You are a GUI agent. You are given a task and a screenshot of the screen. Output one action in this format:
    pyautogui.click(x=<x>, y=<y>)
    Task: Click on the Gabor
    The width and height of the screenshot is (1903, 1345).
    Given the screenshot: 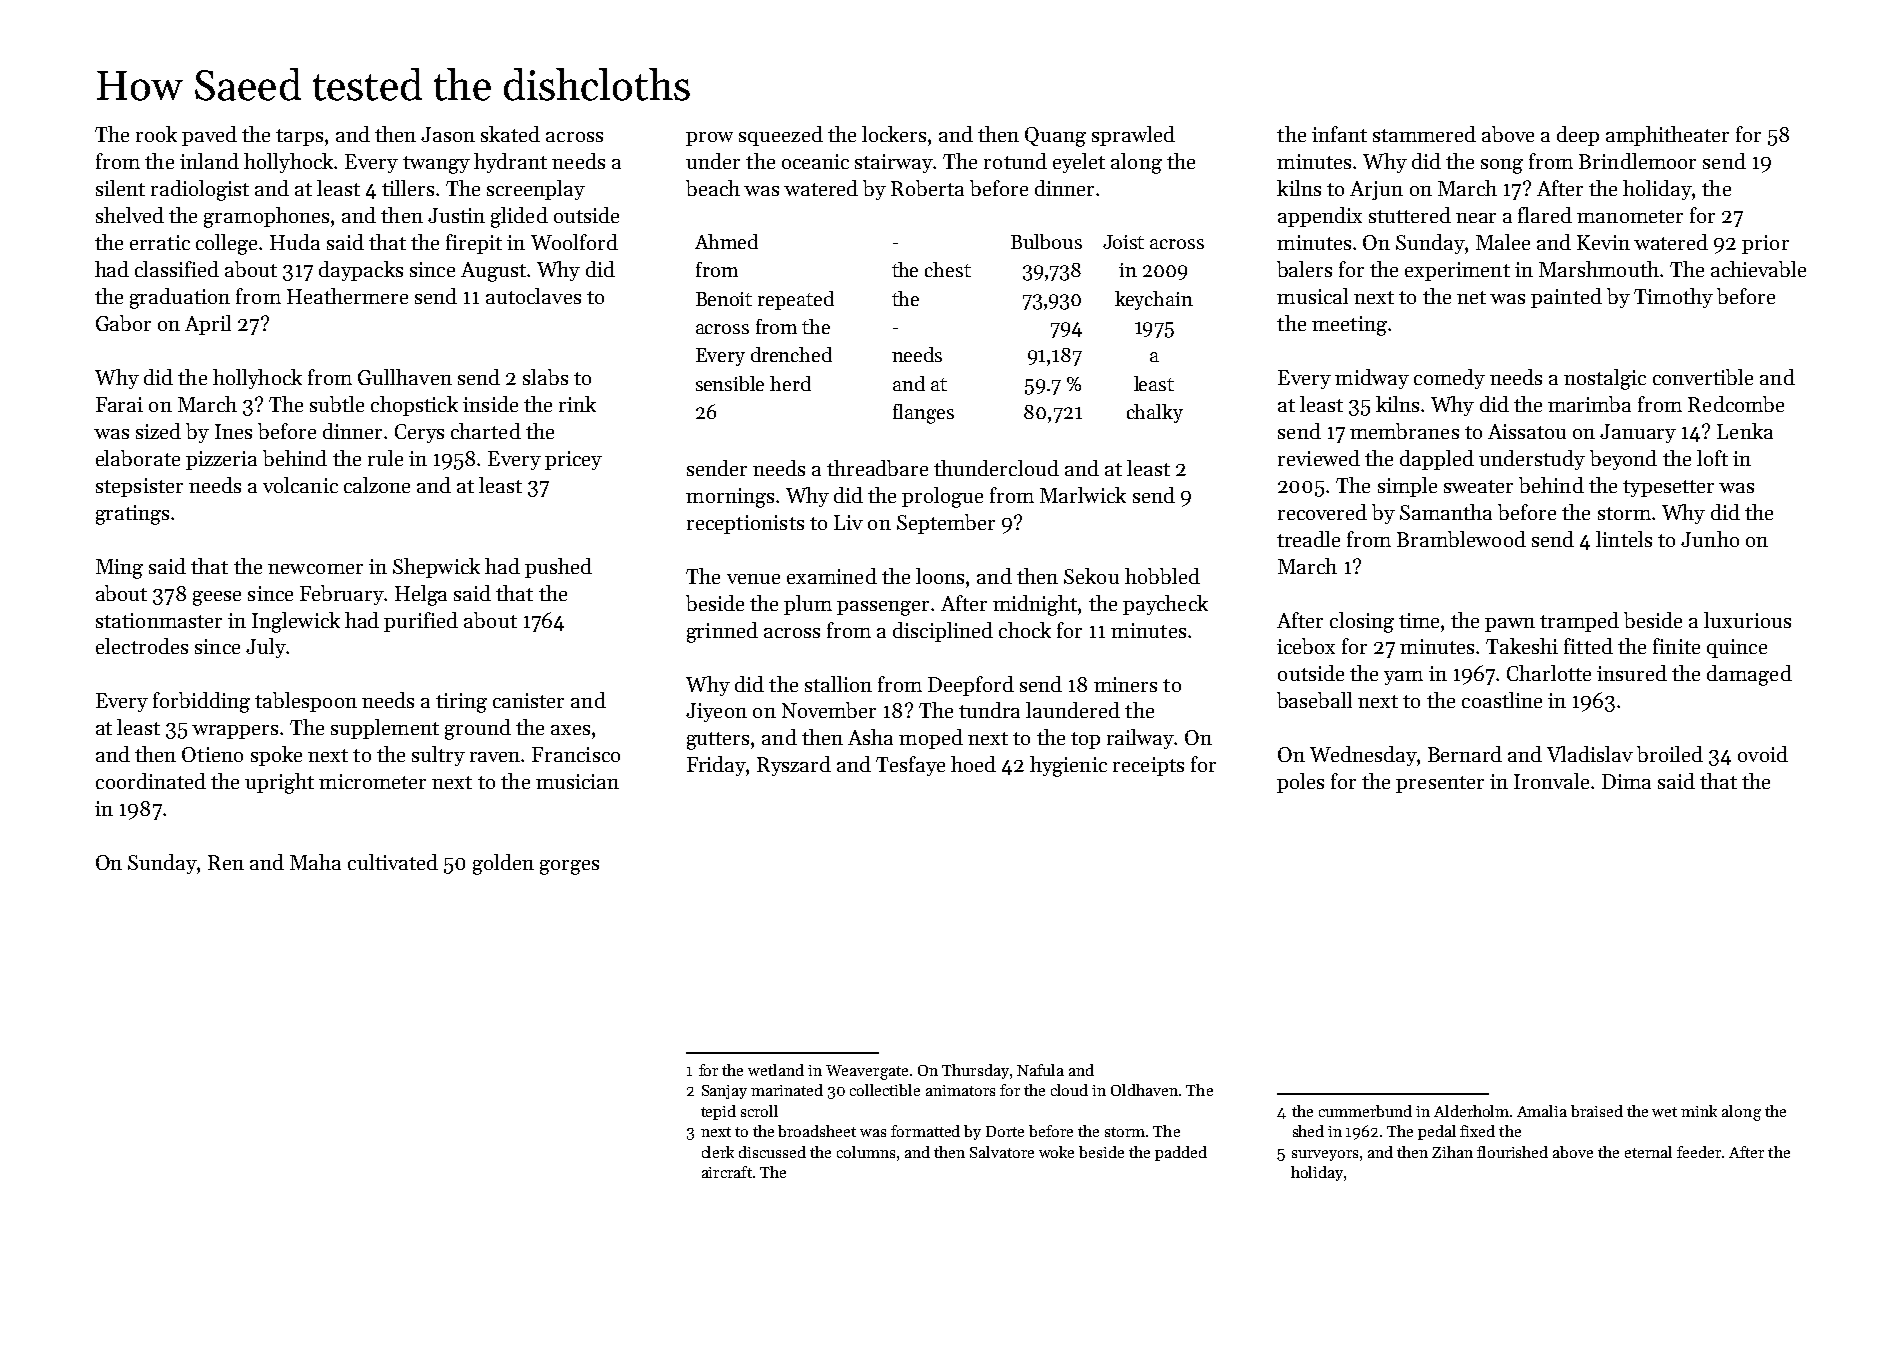 What is the action you would take?
    pyautogui.click(x=123, y=323)
